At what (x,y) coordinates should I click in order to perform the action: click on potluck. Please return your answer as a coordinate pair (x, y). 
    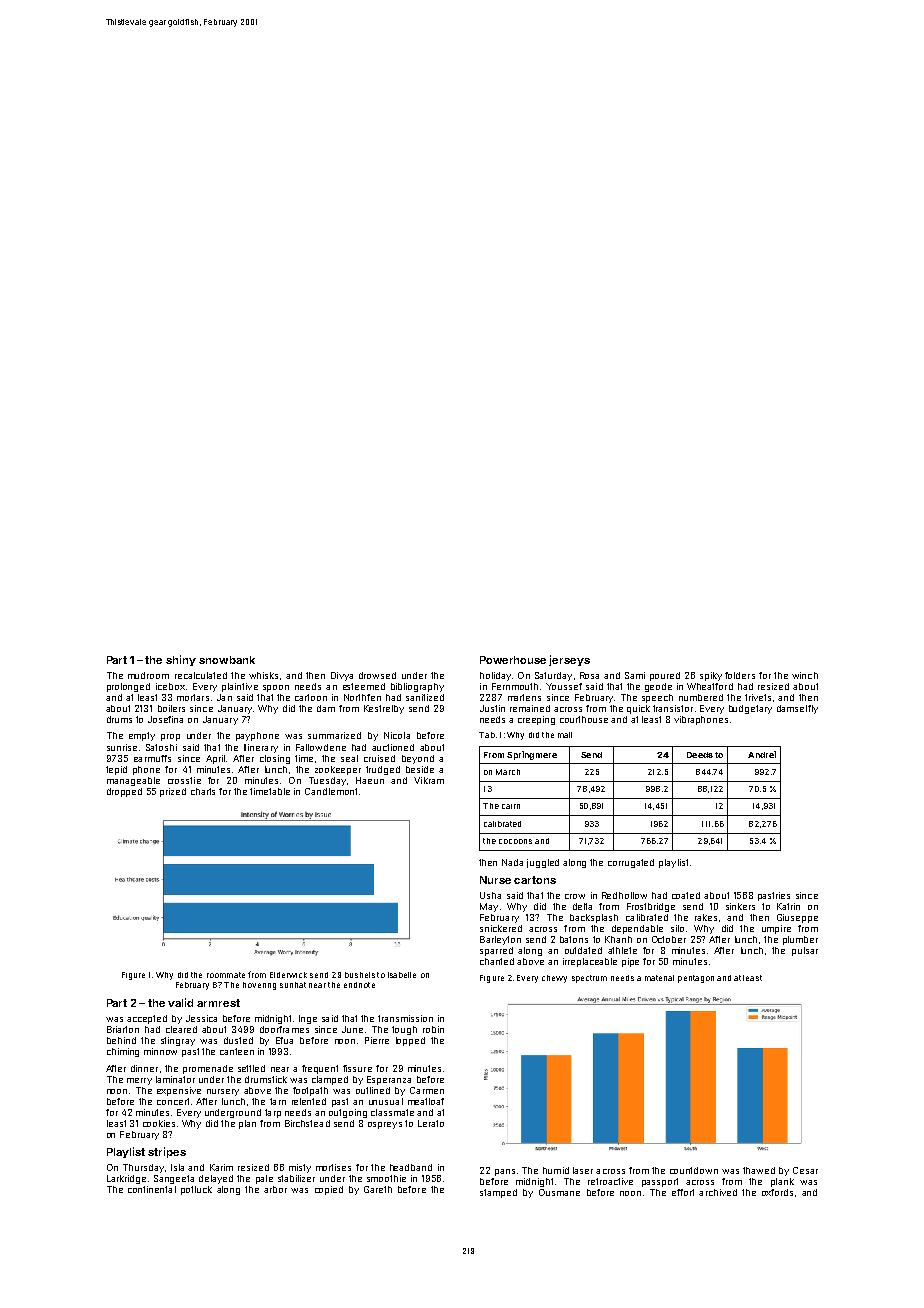
    Looking at the image, I should click on (196, 1190).
